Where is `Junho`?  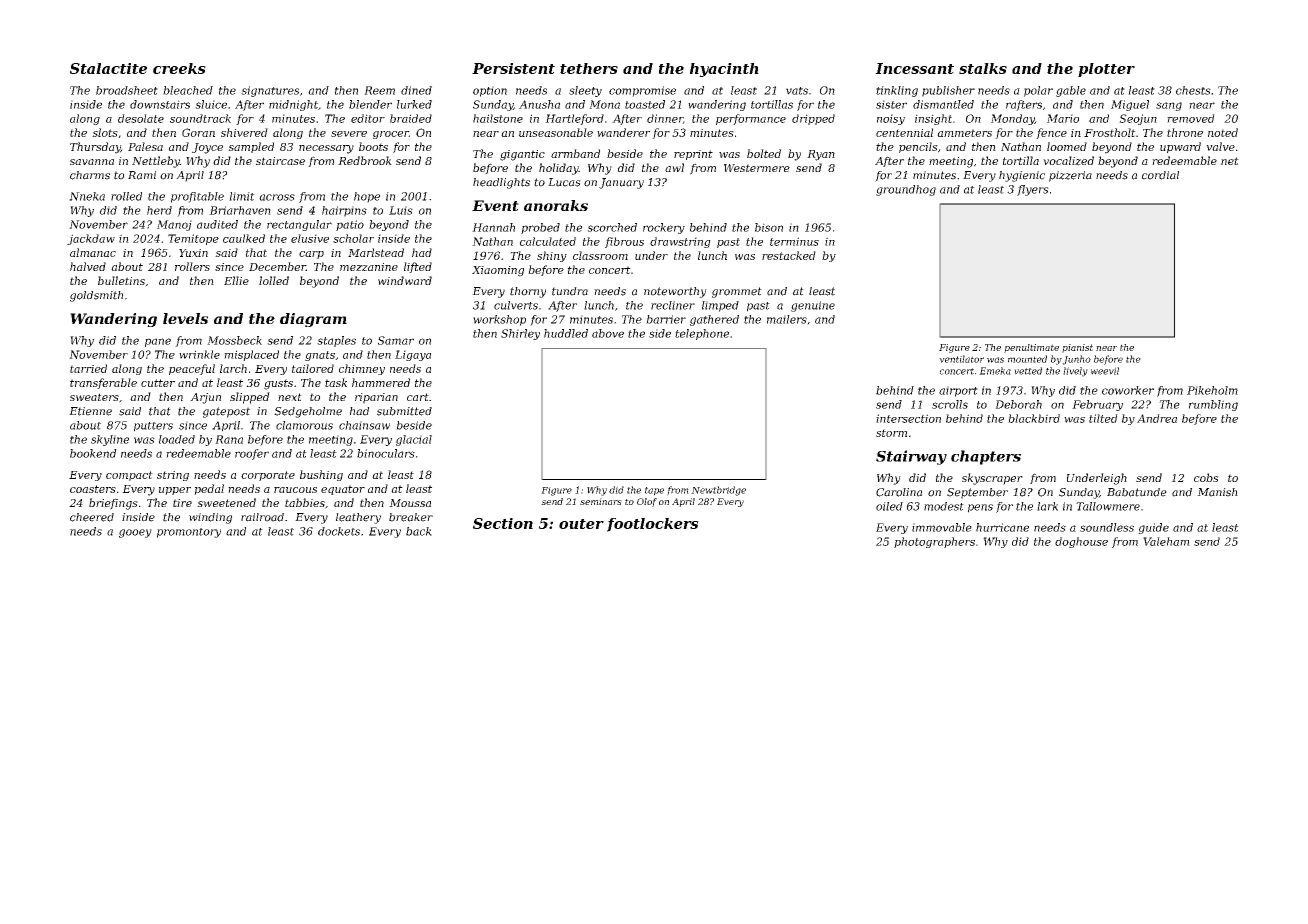 Junho is located at coordinates (1076, 360).
